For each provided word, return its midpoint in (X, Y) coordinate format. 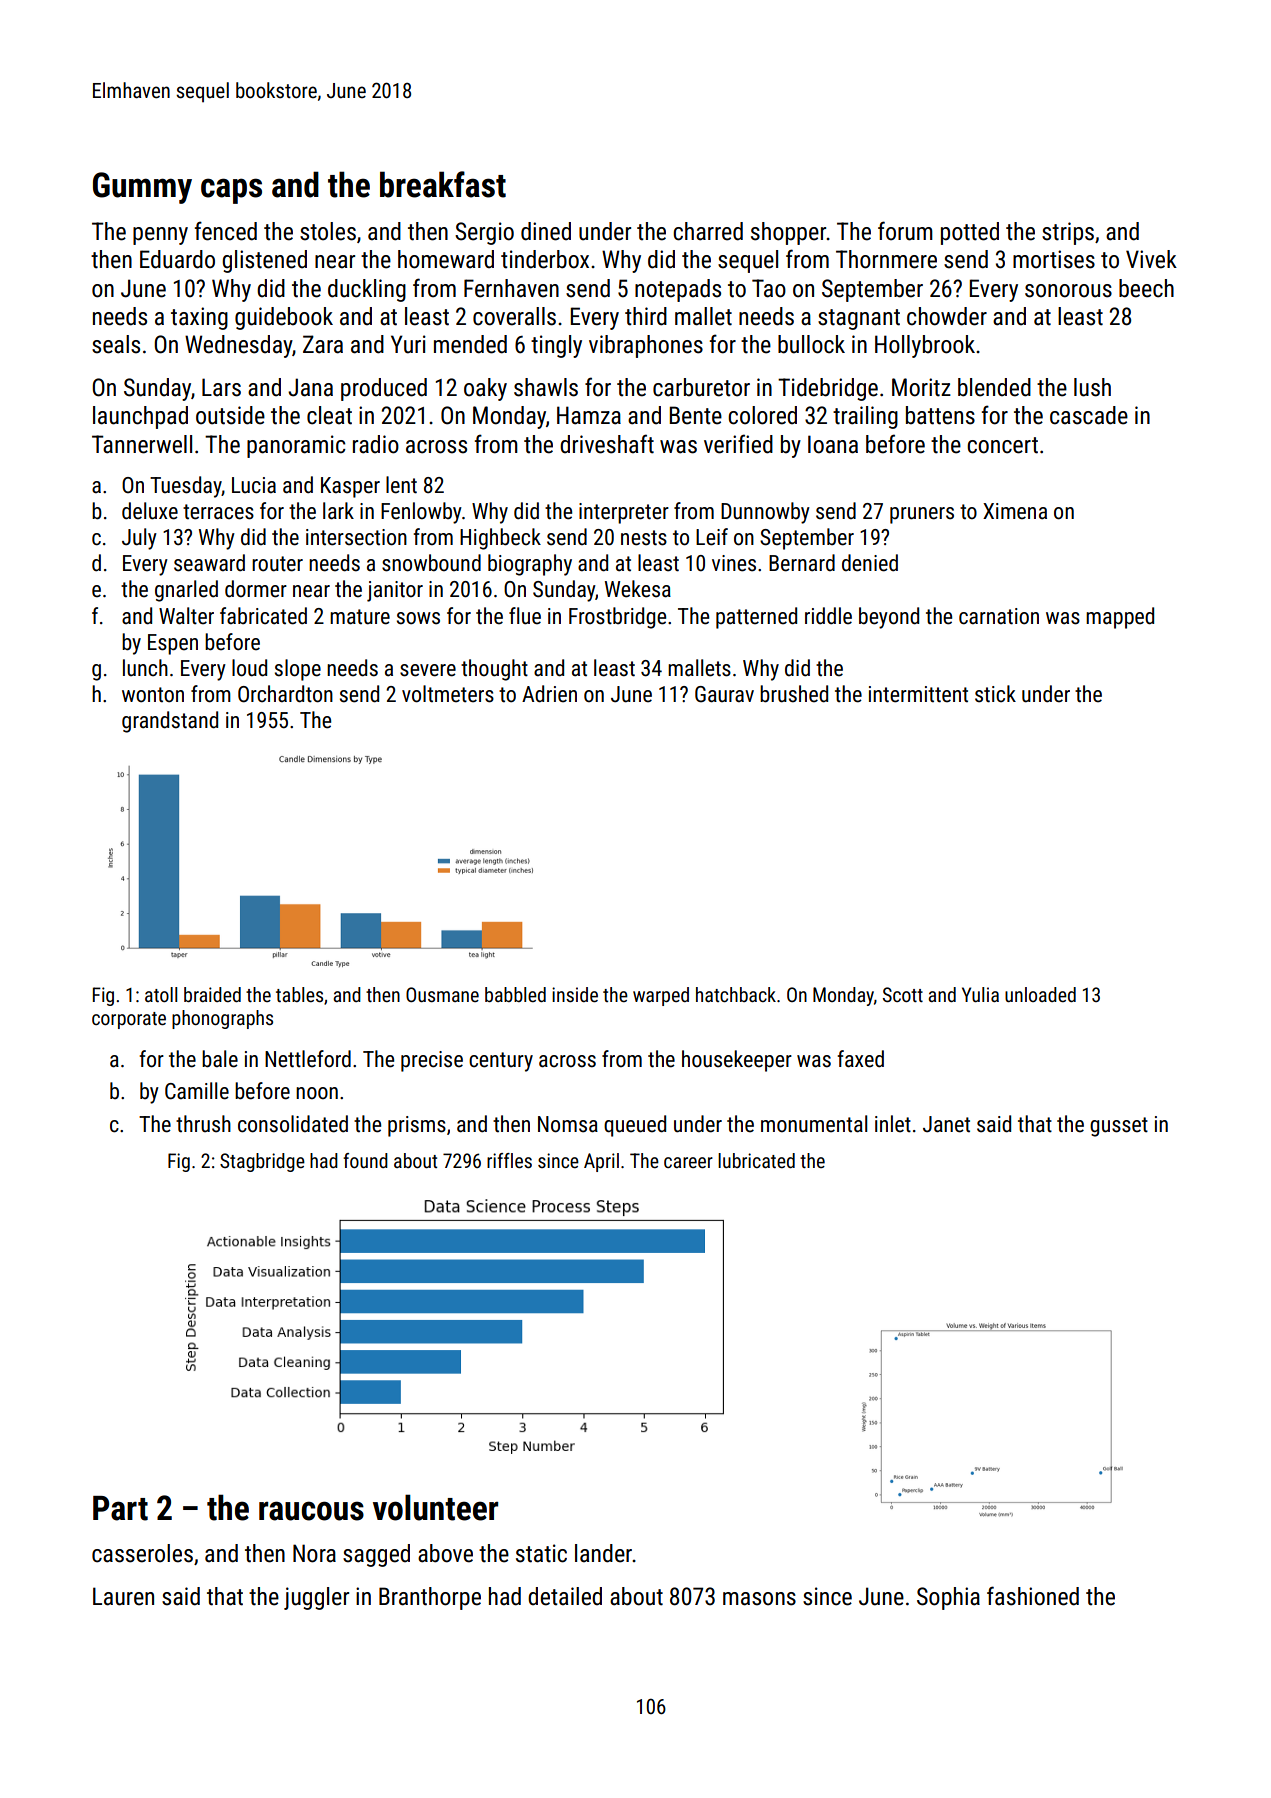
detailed (565, 1596)
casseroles (142, 1553)
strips (1068, 233)
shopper (789, 233)
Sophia (948, 1598)
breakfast (443, 184)
